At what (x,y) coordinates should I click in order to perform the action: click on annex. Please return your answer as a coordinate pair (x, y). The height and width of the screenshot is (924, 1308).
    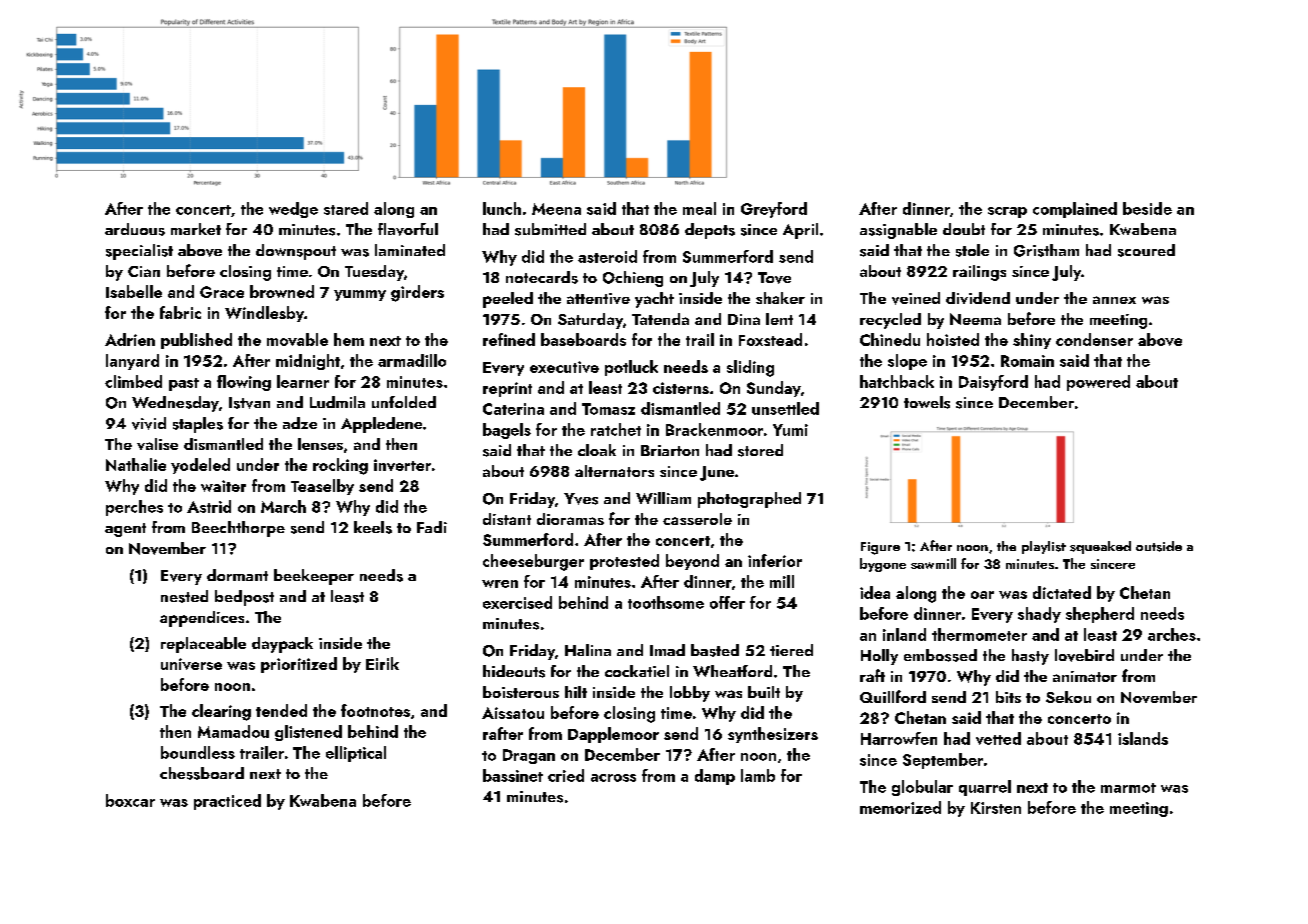
    Looking at the image, I should click on (1114, 300).
